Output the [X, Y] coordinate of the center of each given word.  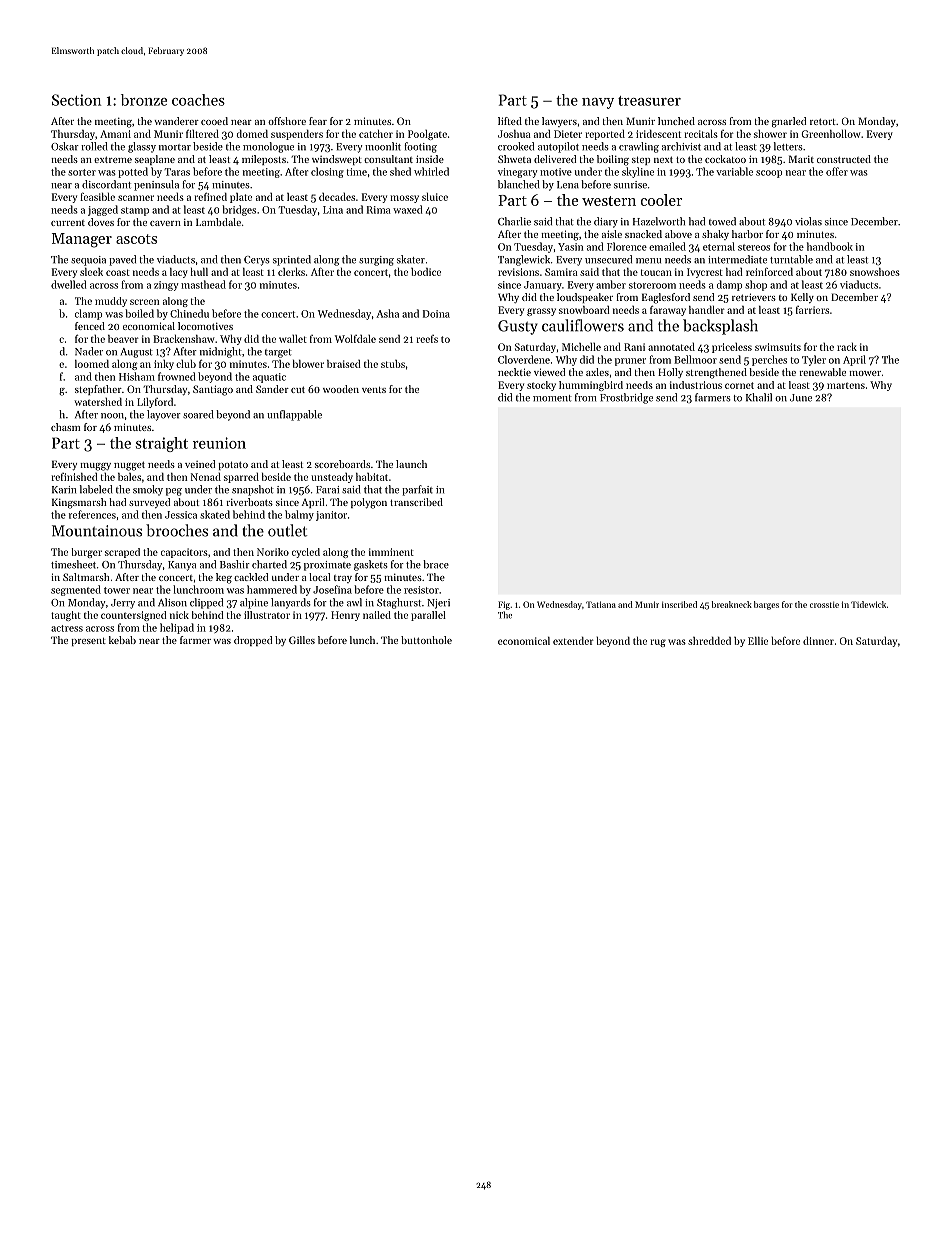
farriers [812, 310]
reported [605, 135]
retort [823, 121]
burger [86, 553]
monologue [268, 147]
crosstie [824, 604]
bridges [239, 210]
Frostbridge [626, 398]
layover [164, 415]
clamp [88, 314]
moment [552, 398]
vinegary [517, 173]
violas [808, 221]
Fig [504, 605]
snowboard [584, 310]
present [88, 642]
